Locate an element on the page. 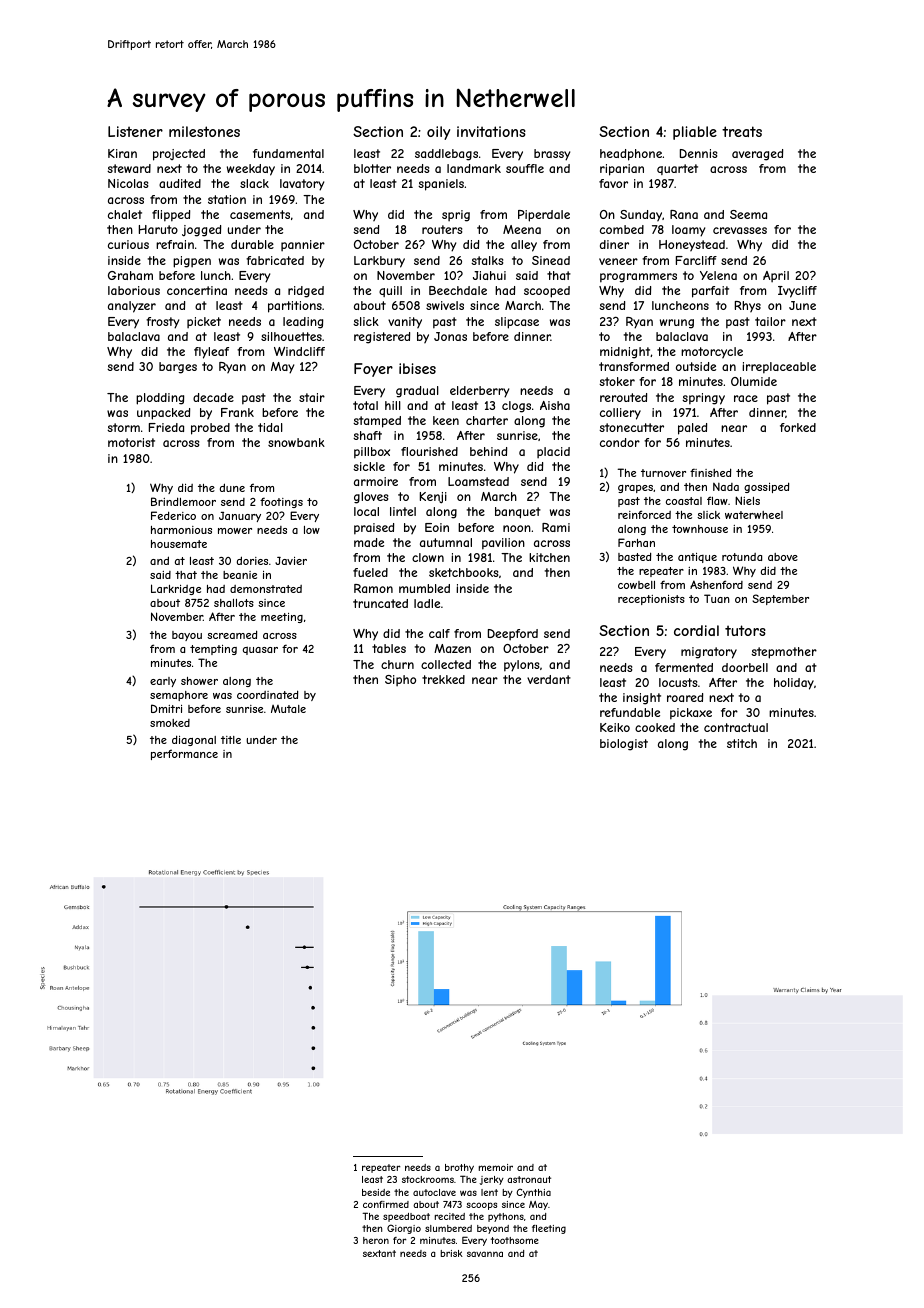 The image size is (924, 1308). curious is located at coordinates (128, 244).
